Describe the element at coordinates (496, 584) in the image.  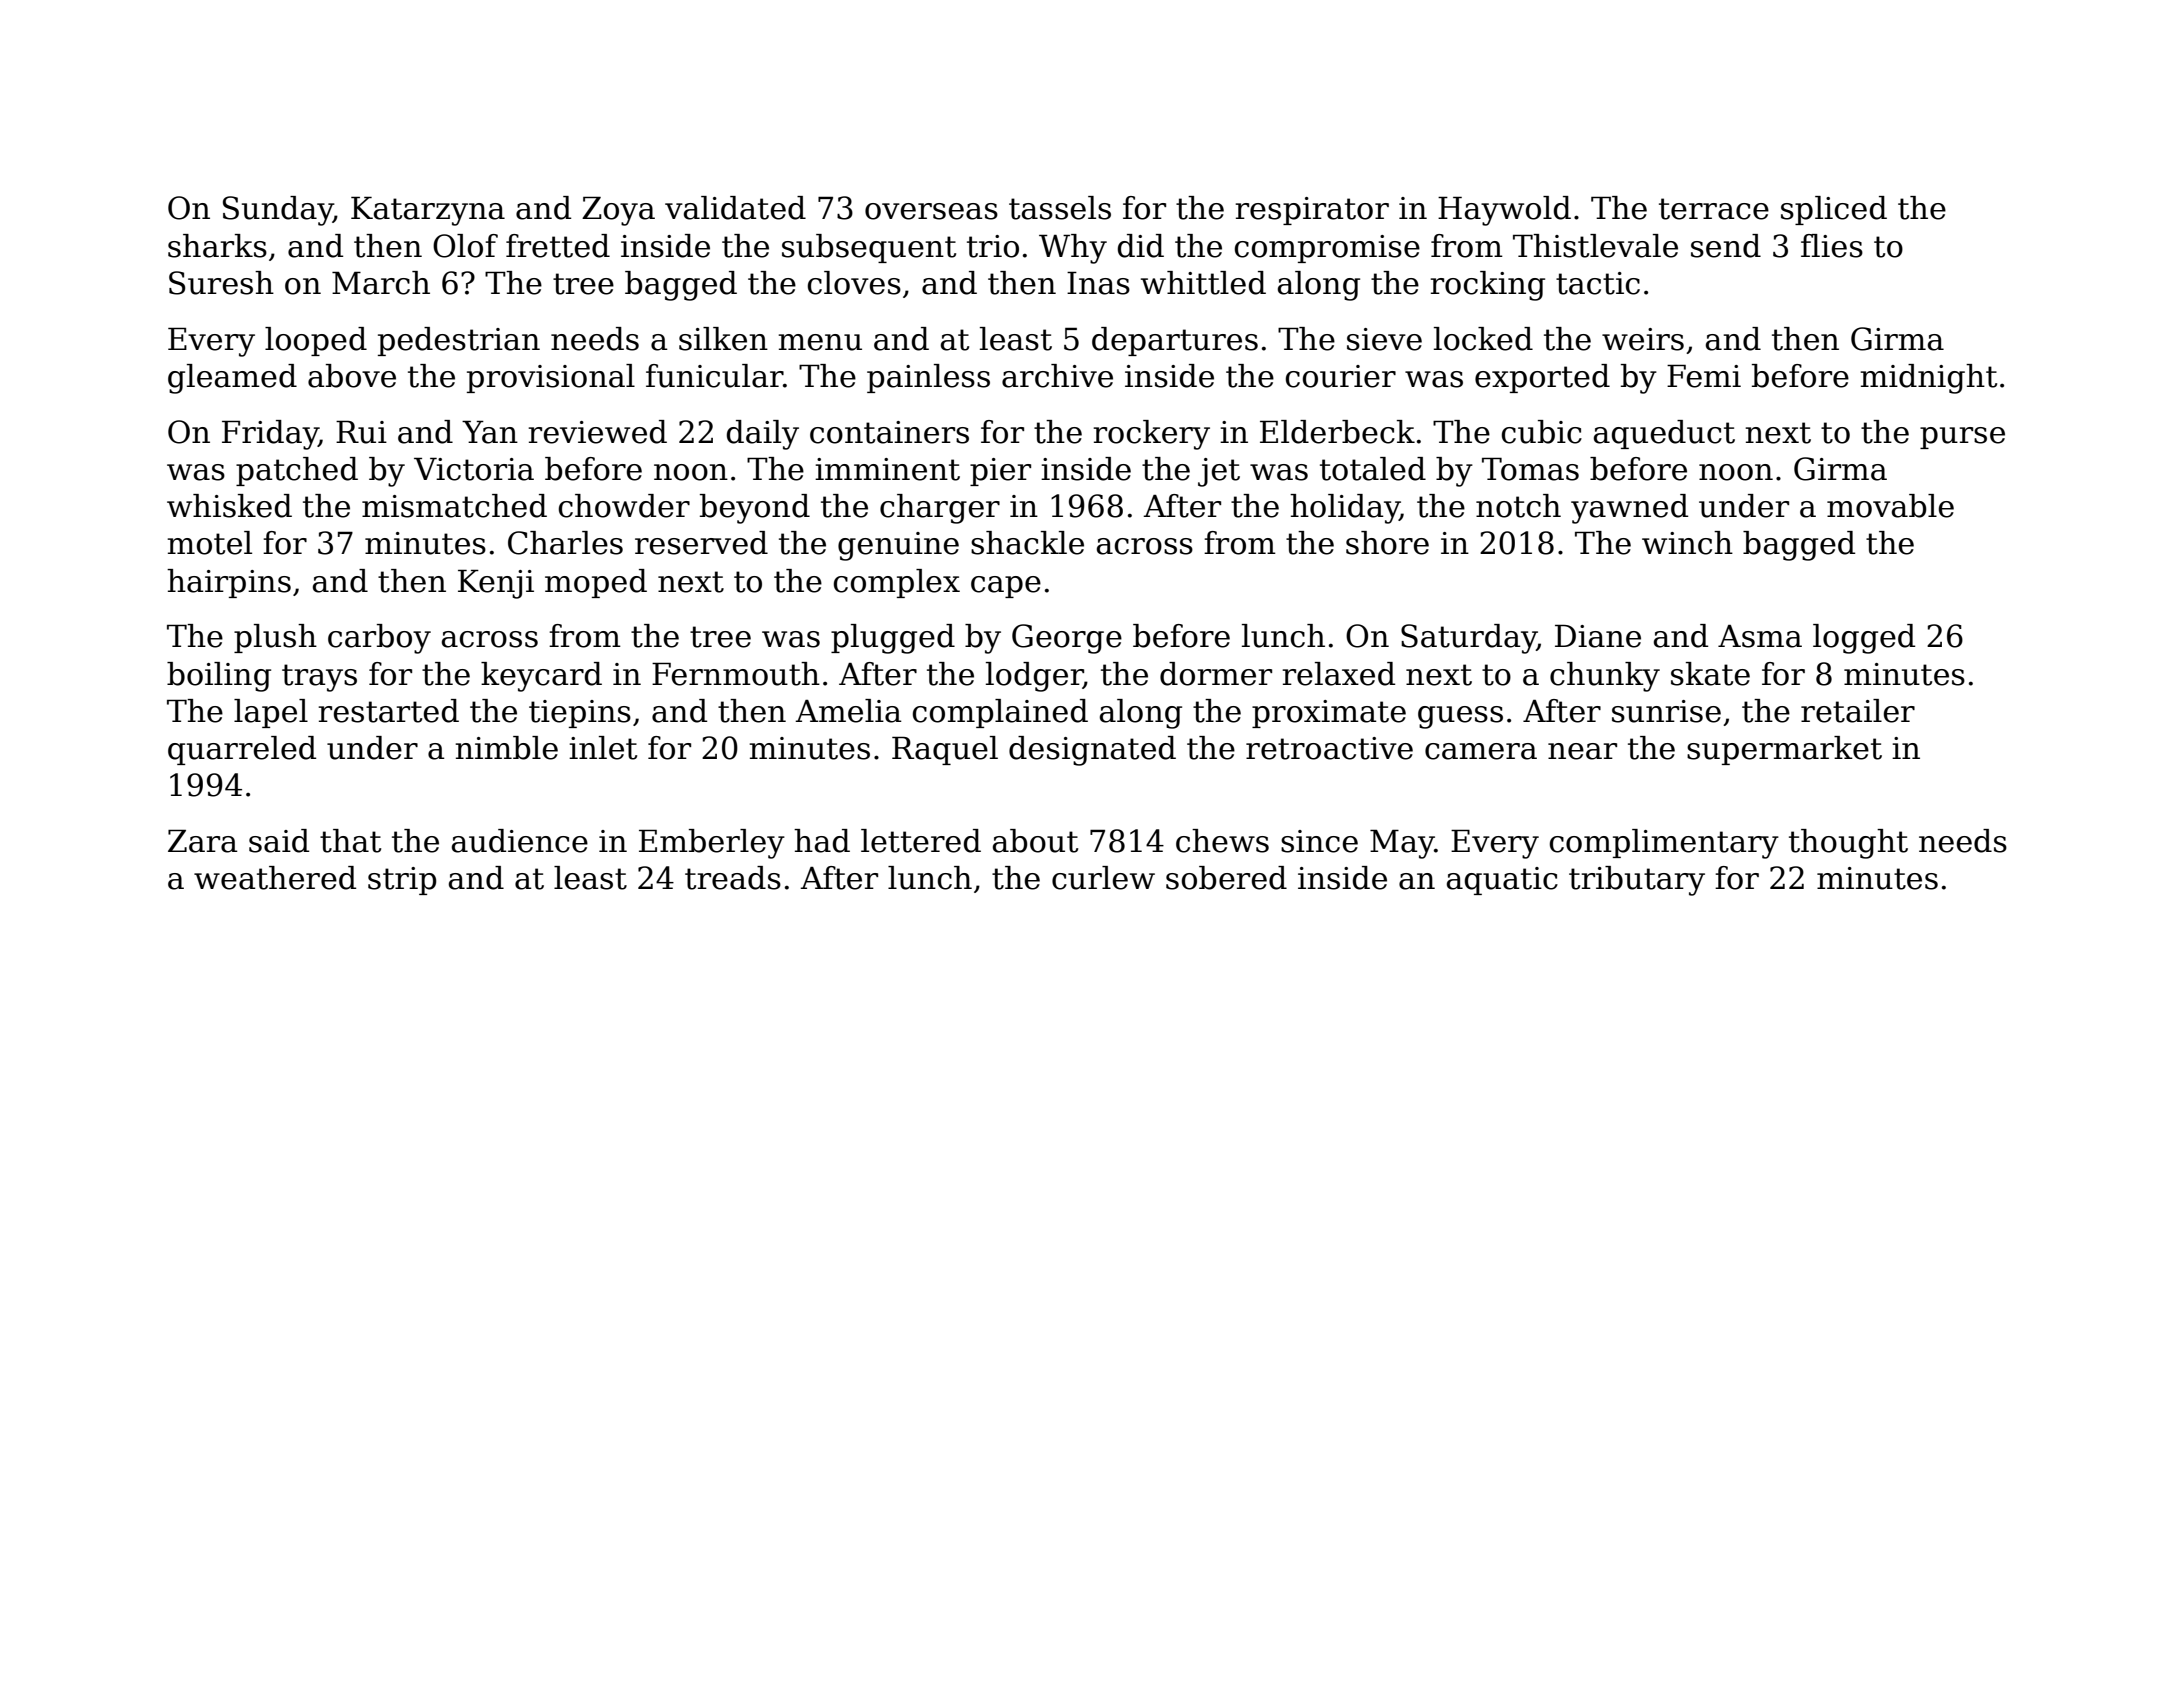
I see `Kenji` at that location.
